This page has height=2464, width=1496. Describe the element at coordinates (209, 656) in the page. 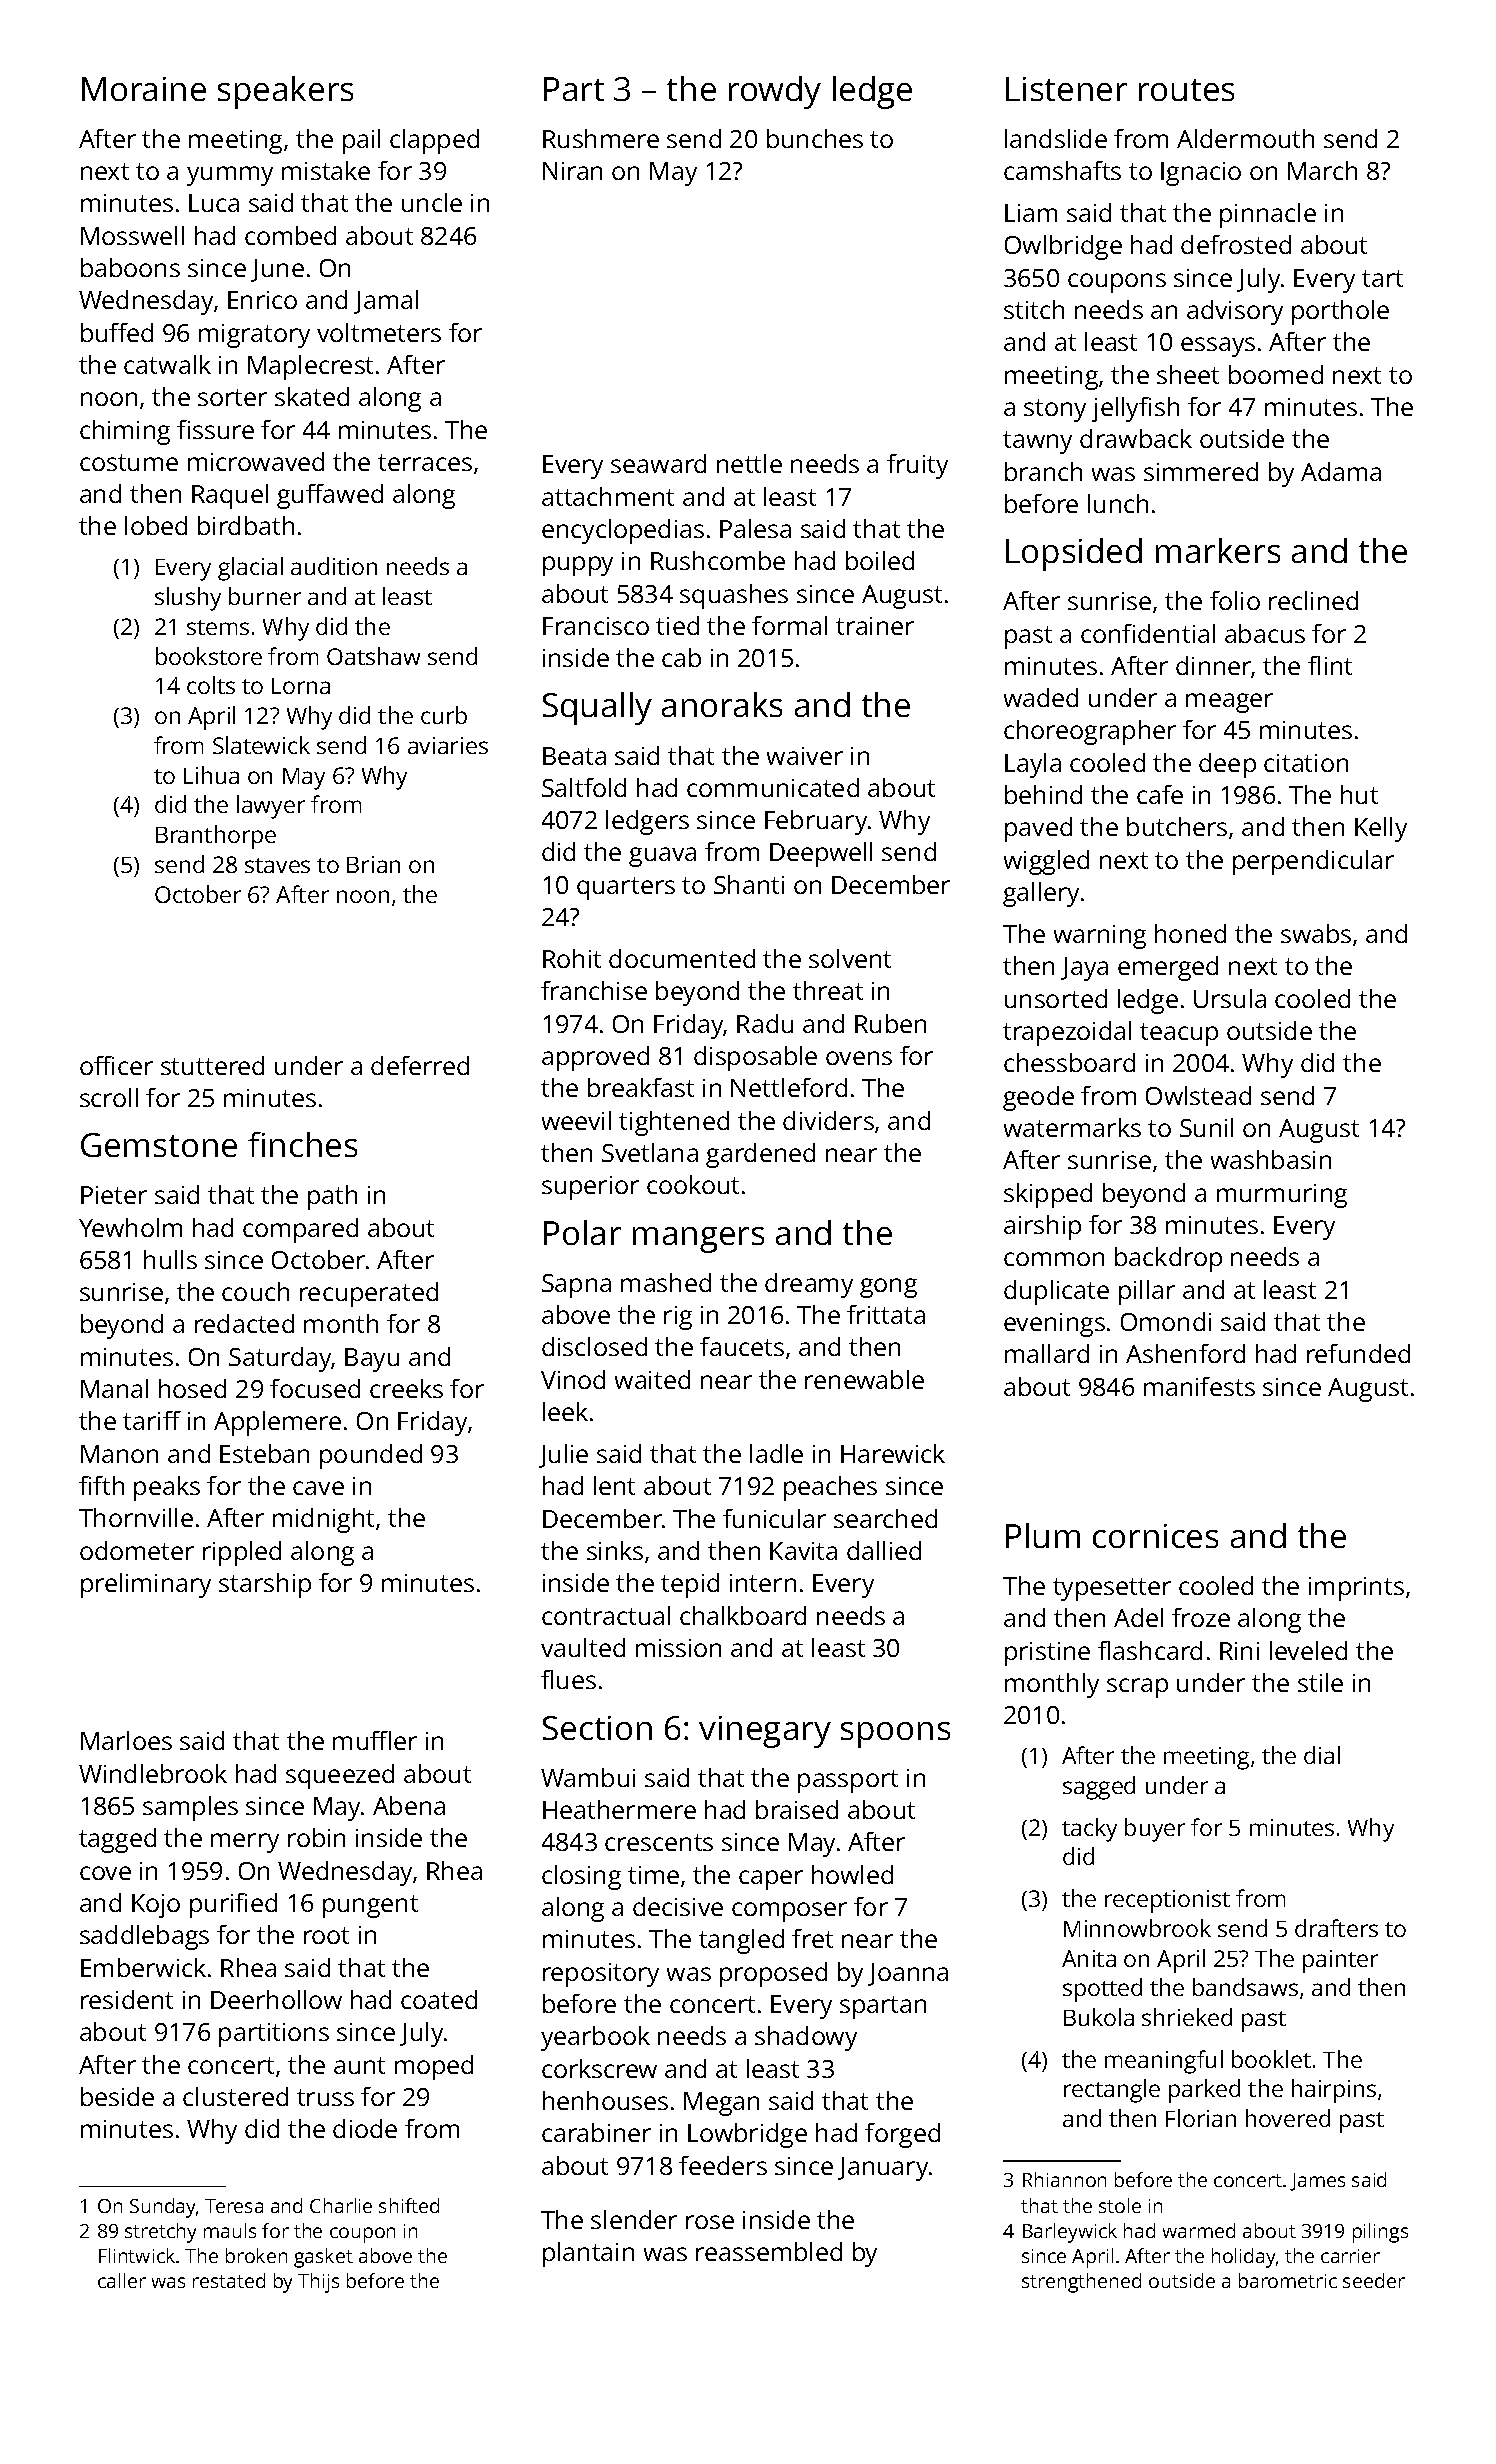

I see `bookstore` at that location.
